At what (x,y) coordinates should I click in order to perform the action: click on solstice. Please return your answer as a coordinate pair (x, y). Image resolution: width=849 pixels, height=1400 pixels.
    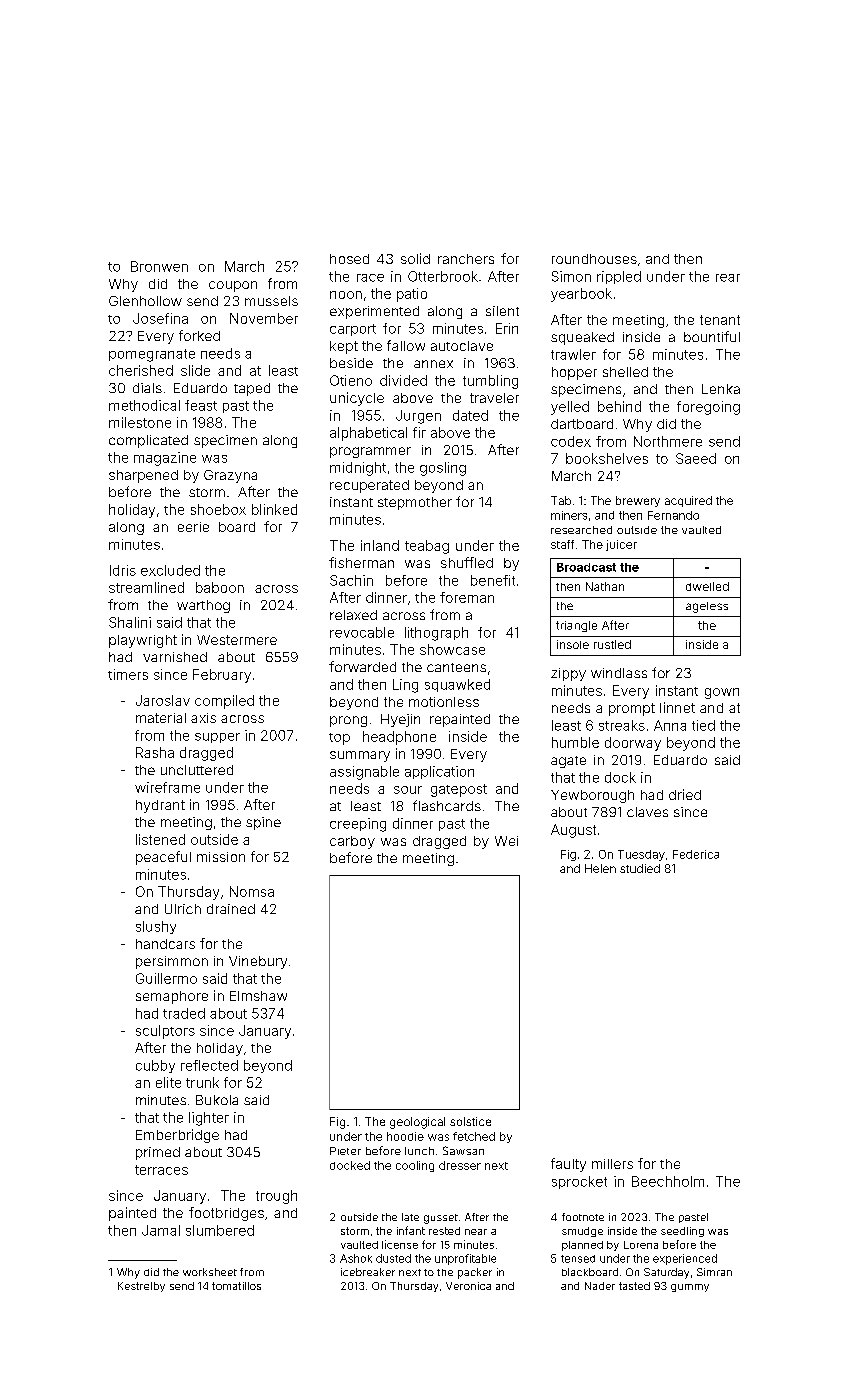
    Looking at the image, I should click on (470, 1121).
